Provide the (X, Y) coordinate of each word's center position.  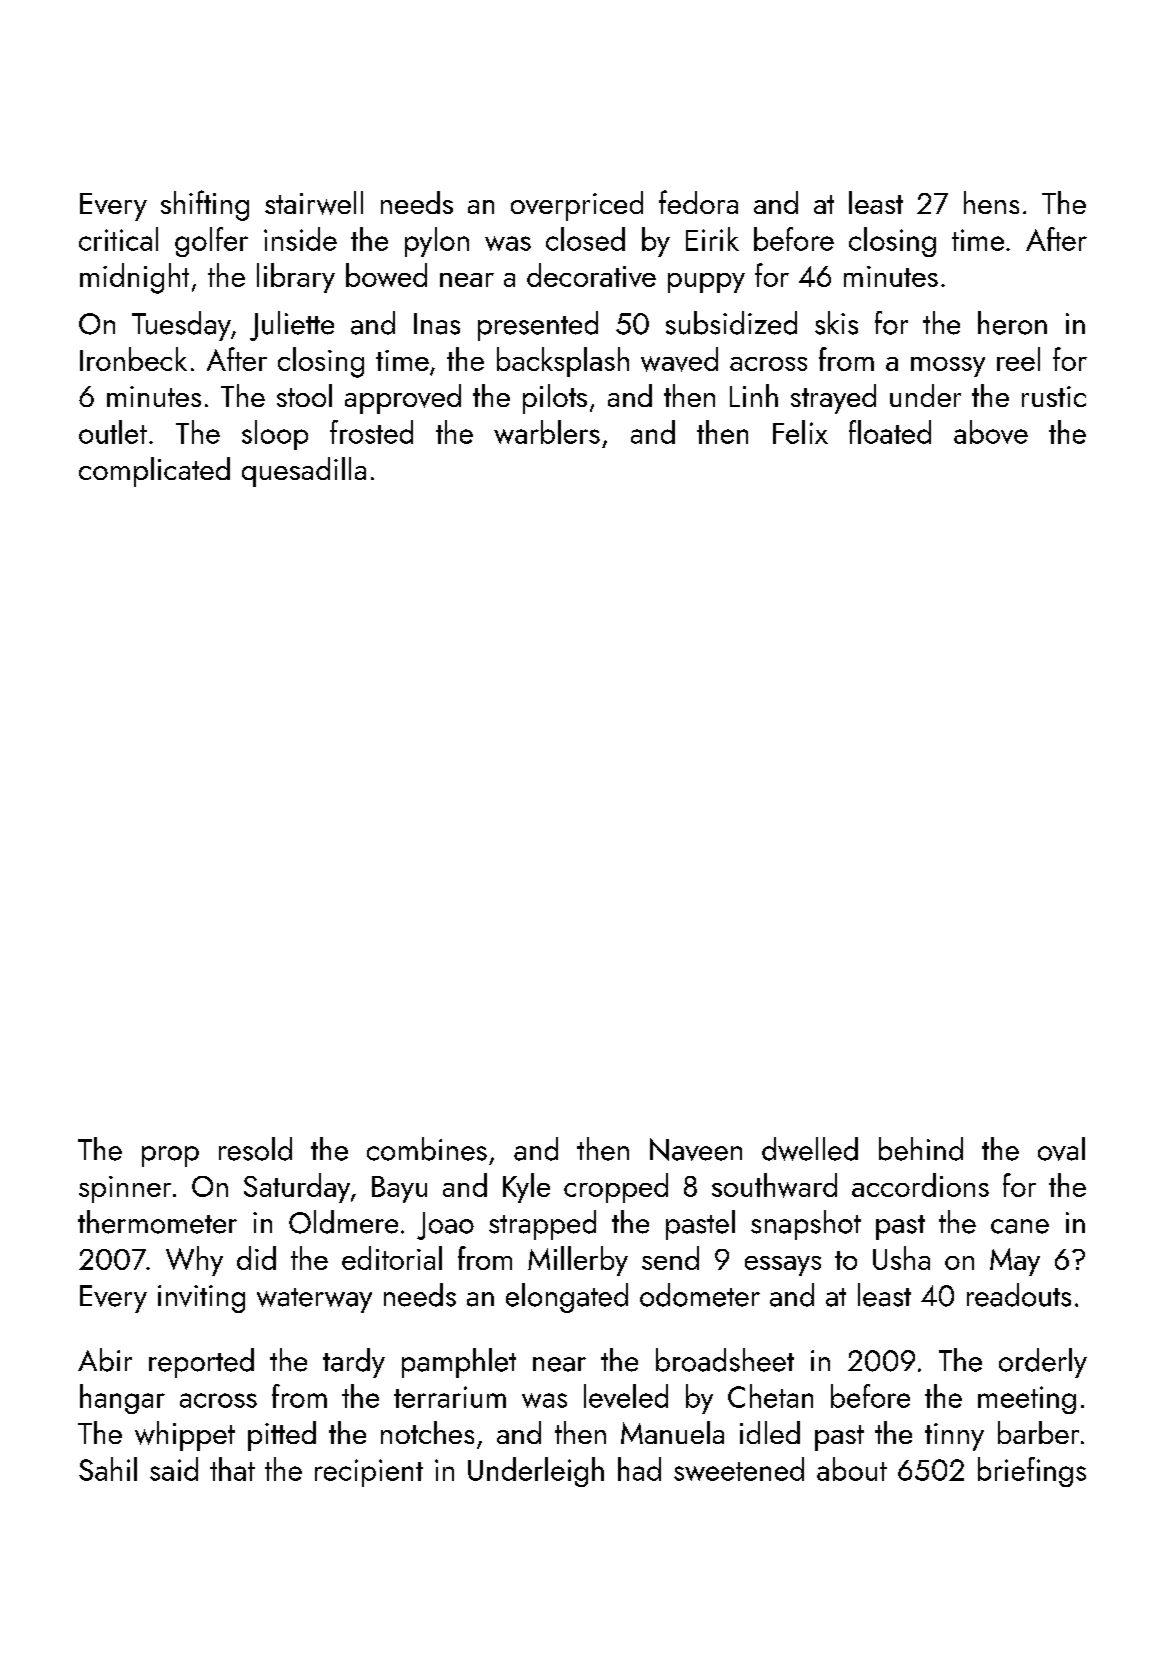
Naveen (696, 1149)
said (174, 1469)
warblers (547, 432)
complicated (154, 472)
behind (921, 1149)
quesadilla (304, 472)
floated (890, 432)
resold (255, 1149)
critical (118, 239)
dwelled (810, 1149)
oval (1061, 1149)
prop (170, 1156)
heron (1012, 323)
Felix (800, 432)
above (991, 432)
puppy (706, 283)
